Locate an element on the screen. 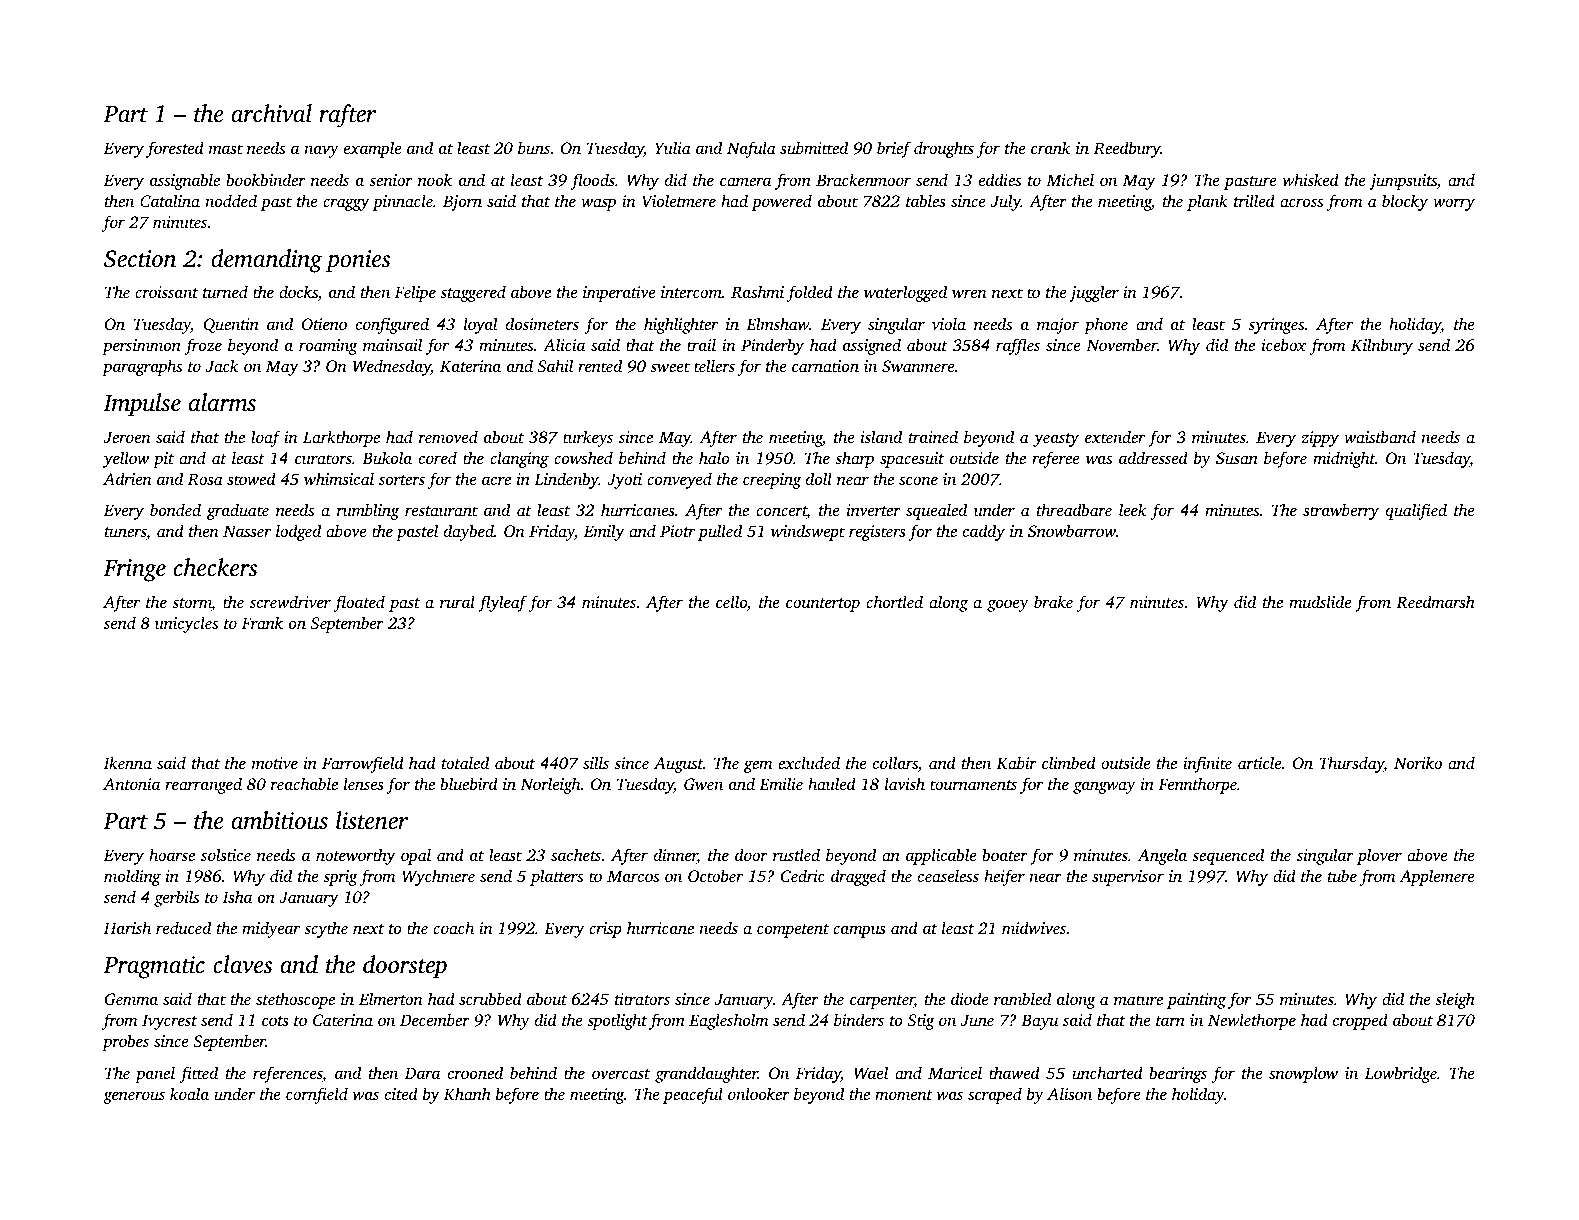 This screenshot has height=1220, width=1579. Lowbridge is located at coordinates (1401, 1074).
